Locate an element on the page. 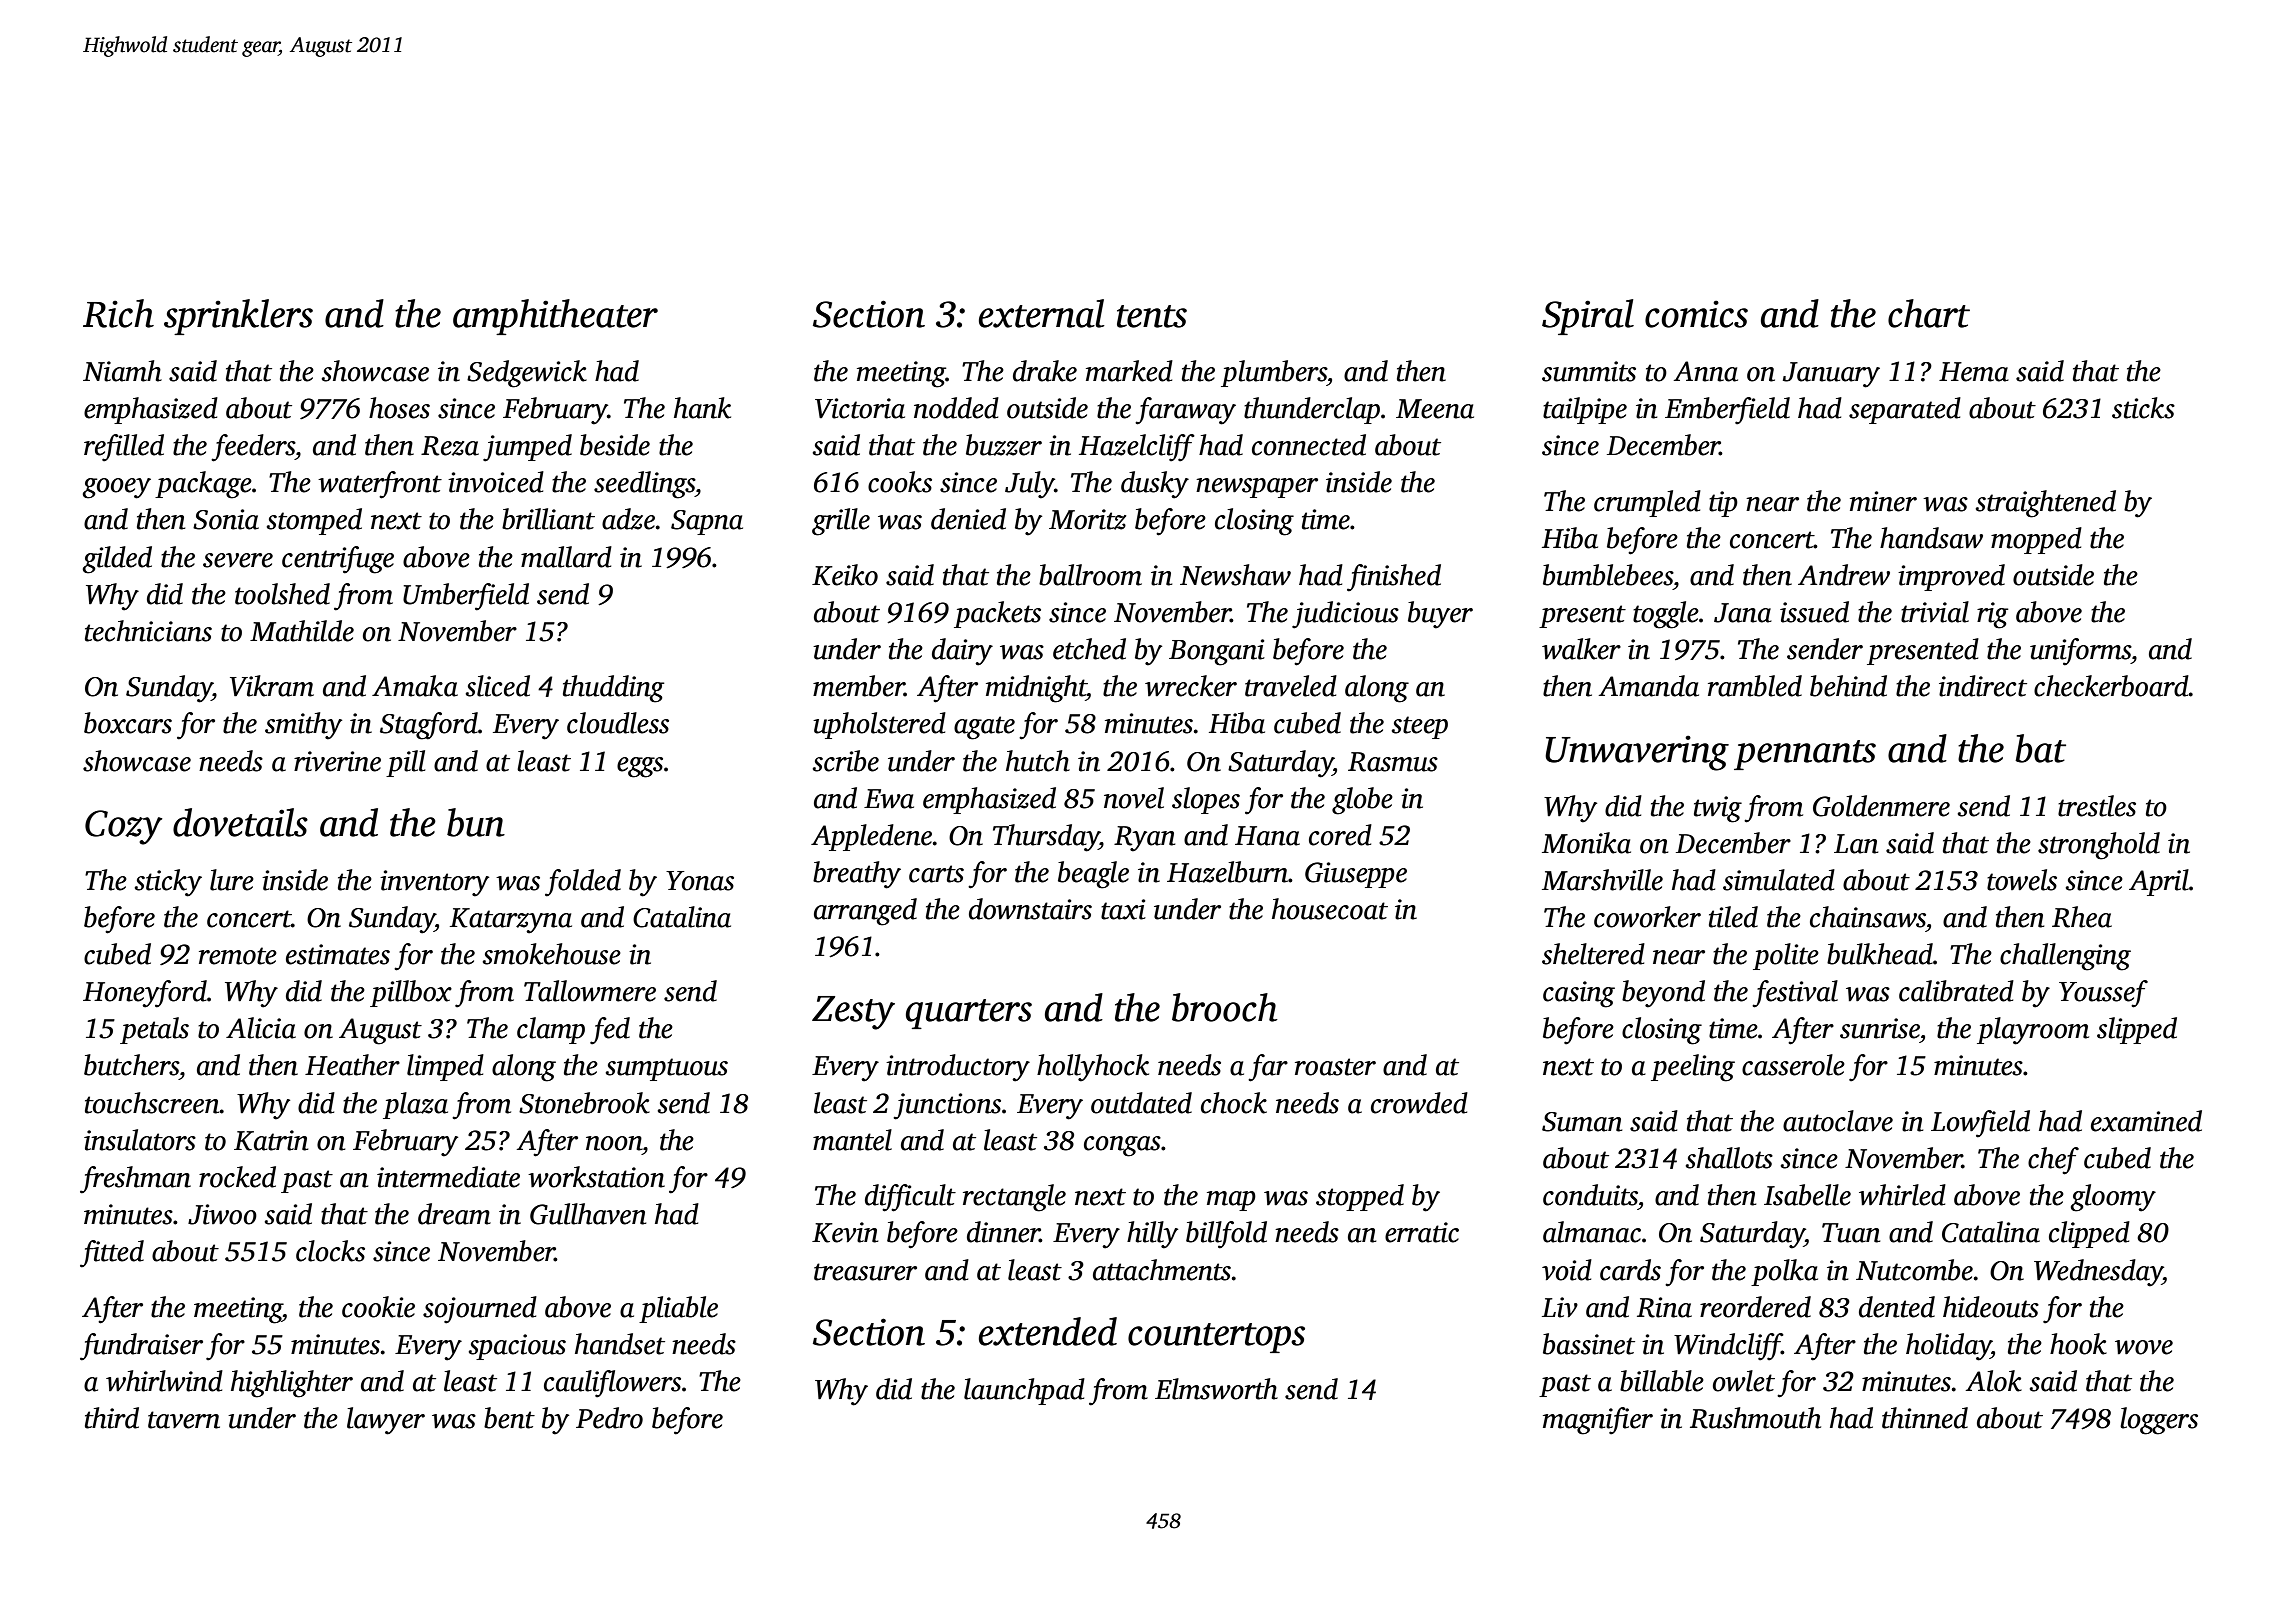  Alicia is located at coordinates (261, 1028).
